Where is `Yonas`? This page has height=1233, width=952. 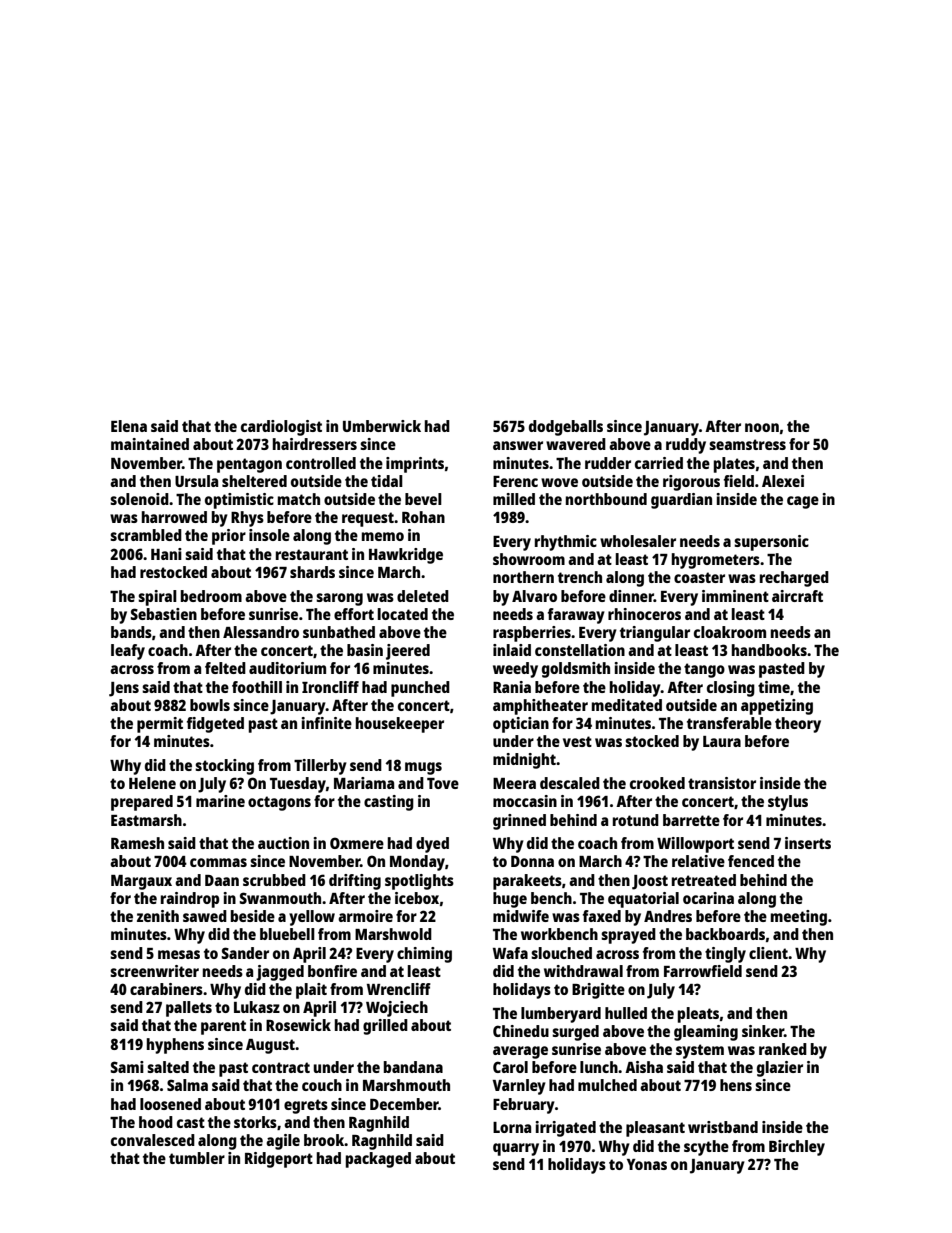
Yonas is located at coordinates (647, 1164).
